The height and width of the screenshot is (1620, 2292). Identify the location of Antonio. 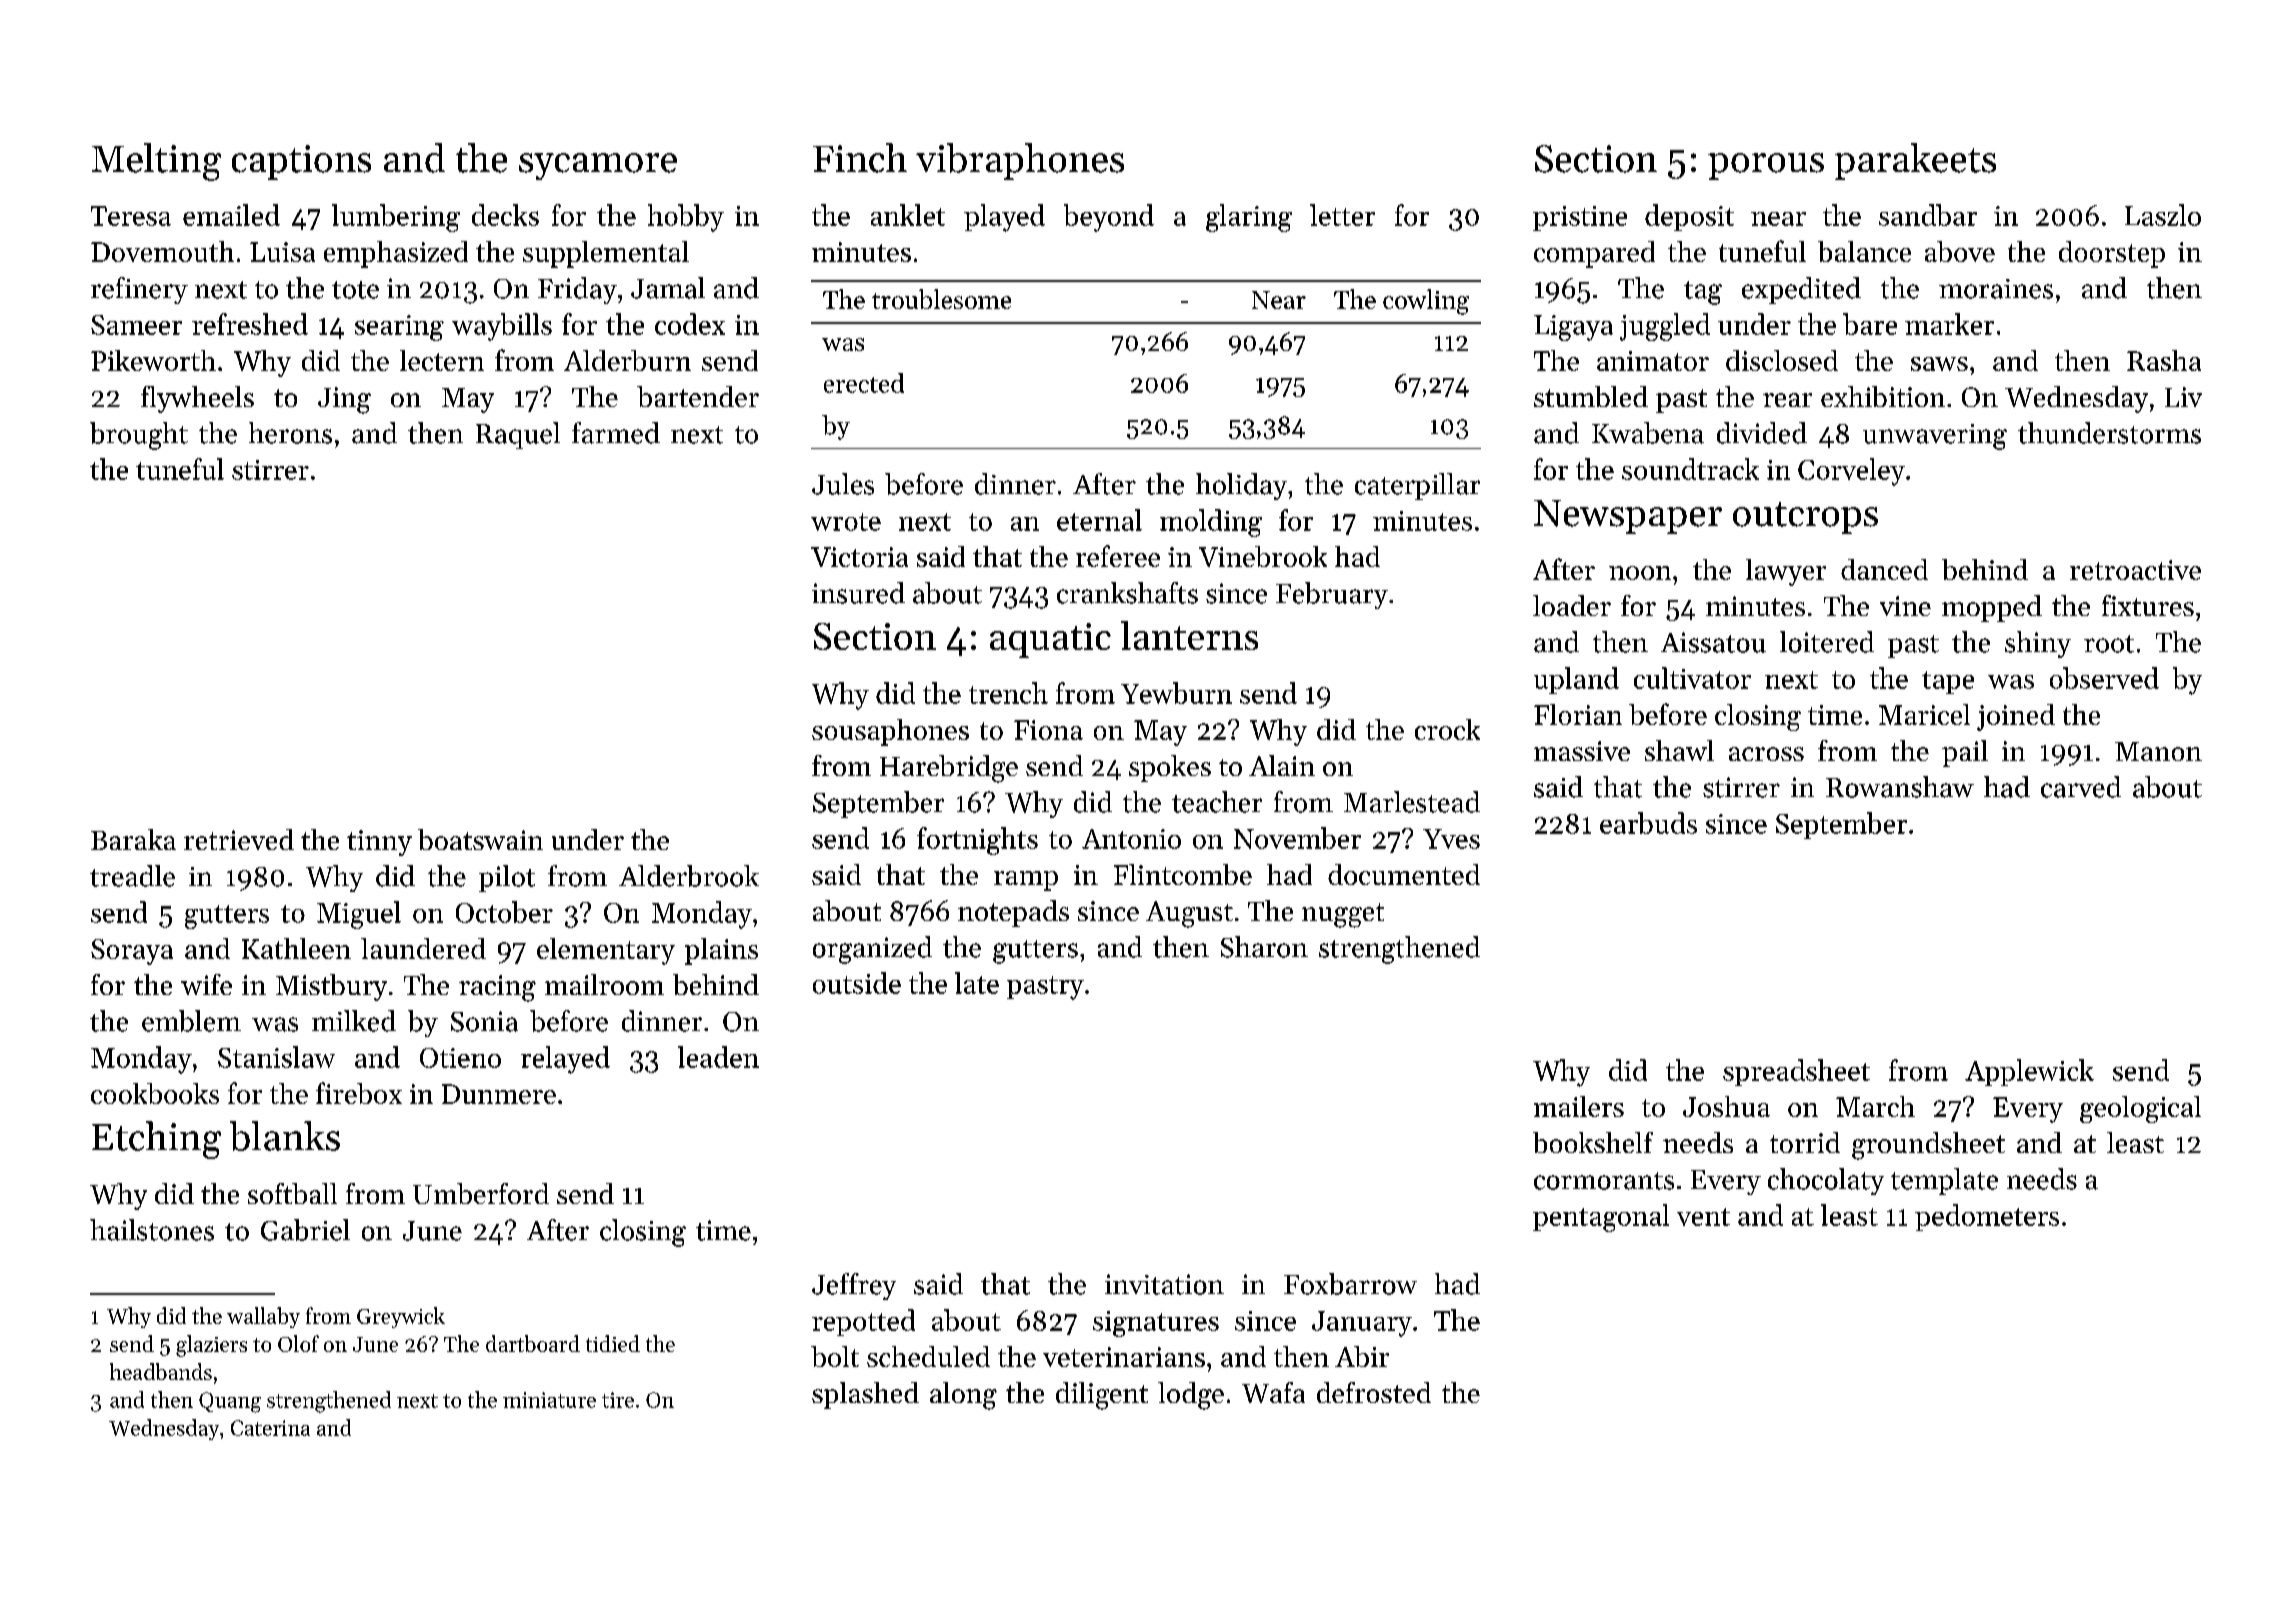
(1131, 839).
